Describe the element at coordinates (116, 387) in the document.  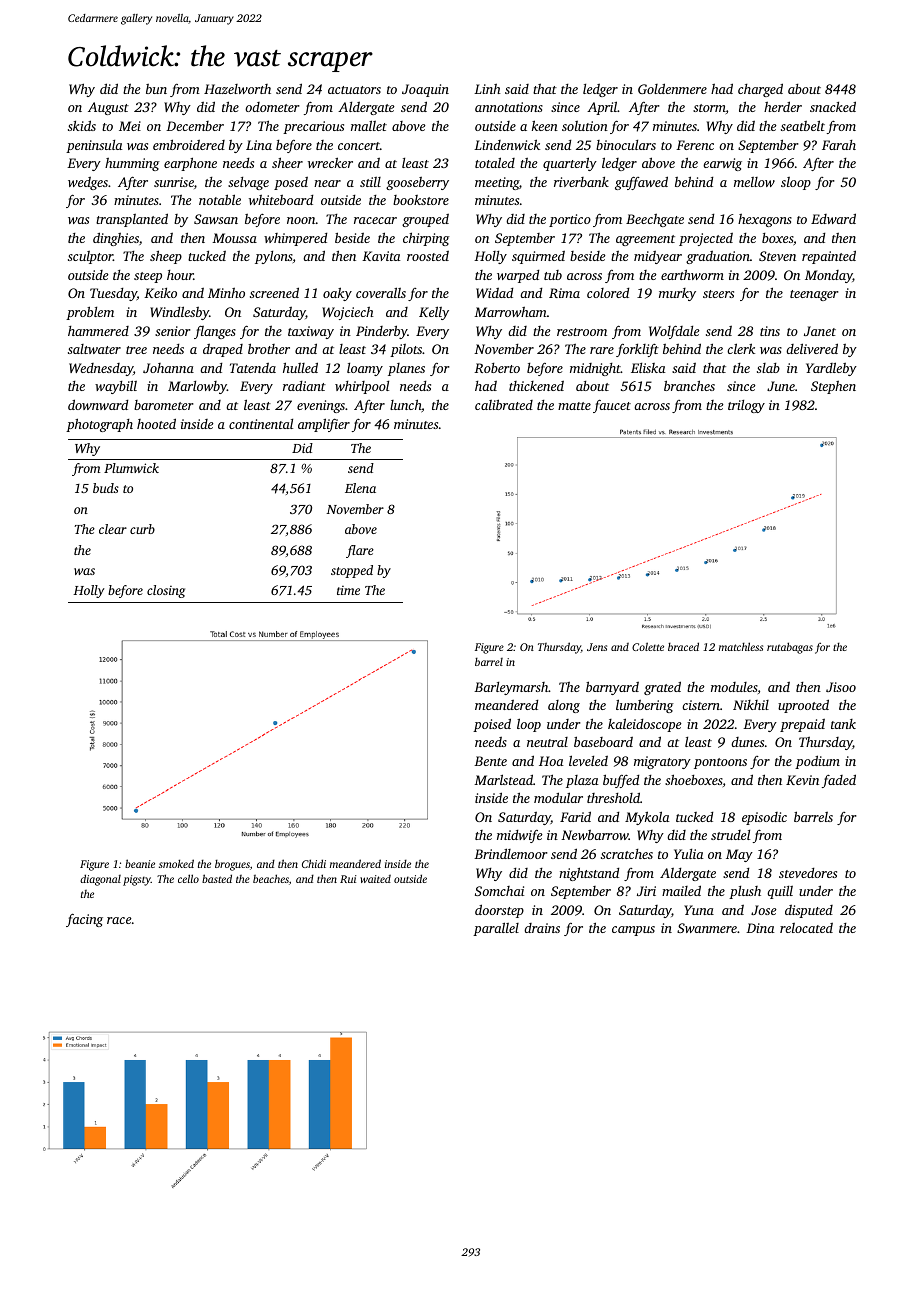
I see `waybill` at that location.
